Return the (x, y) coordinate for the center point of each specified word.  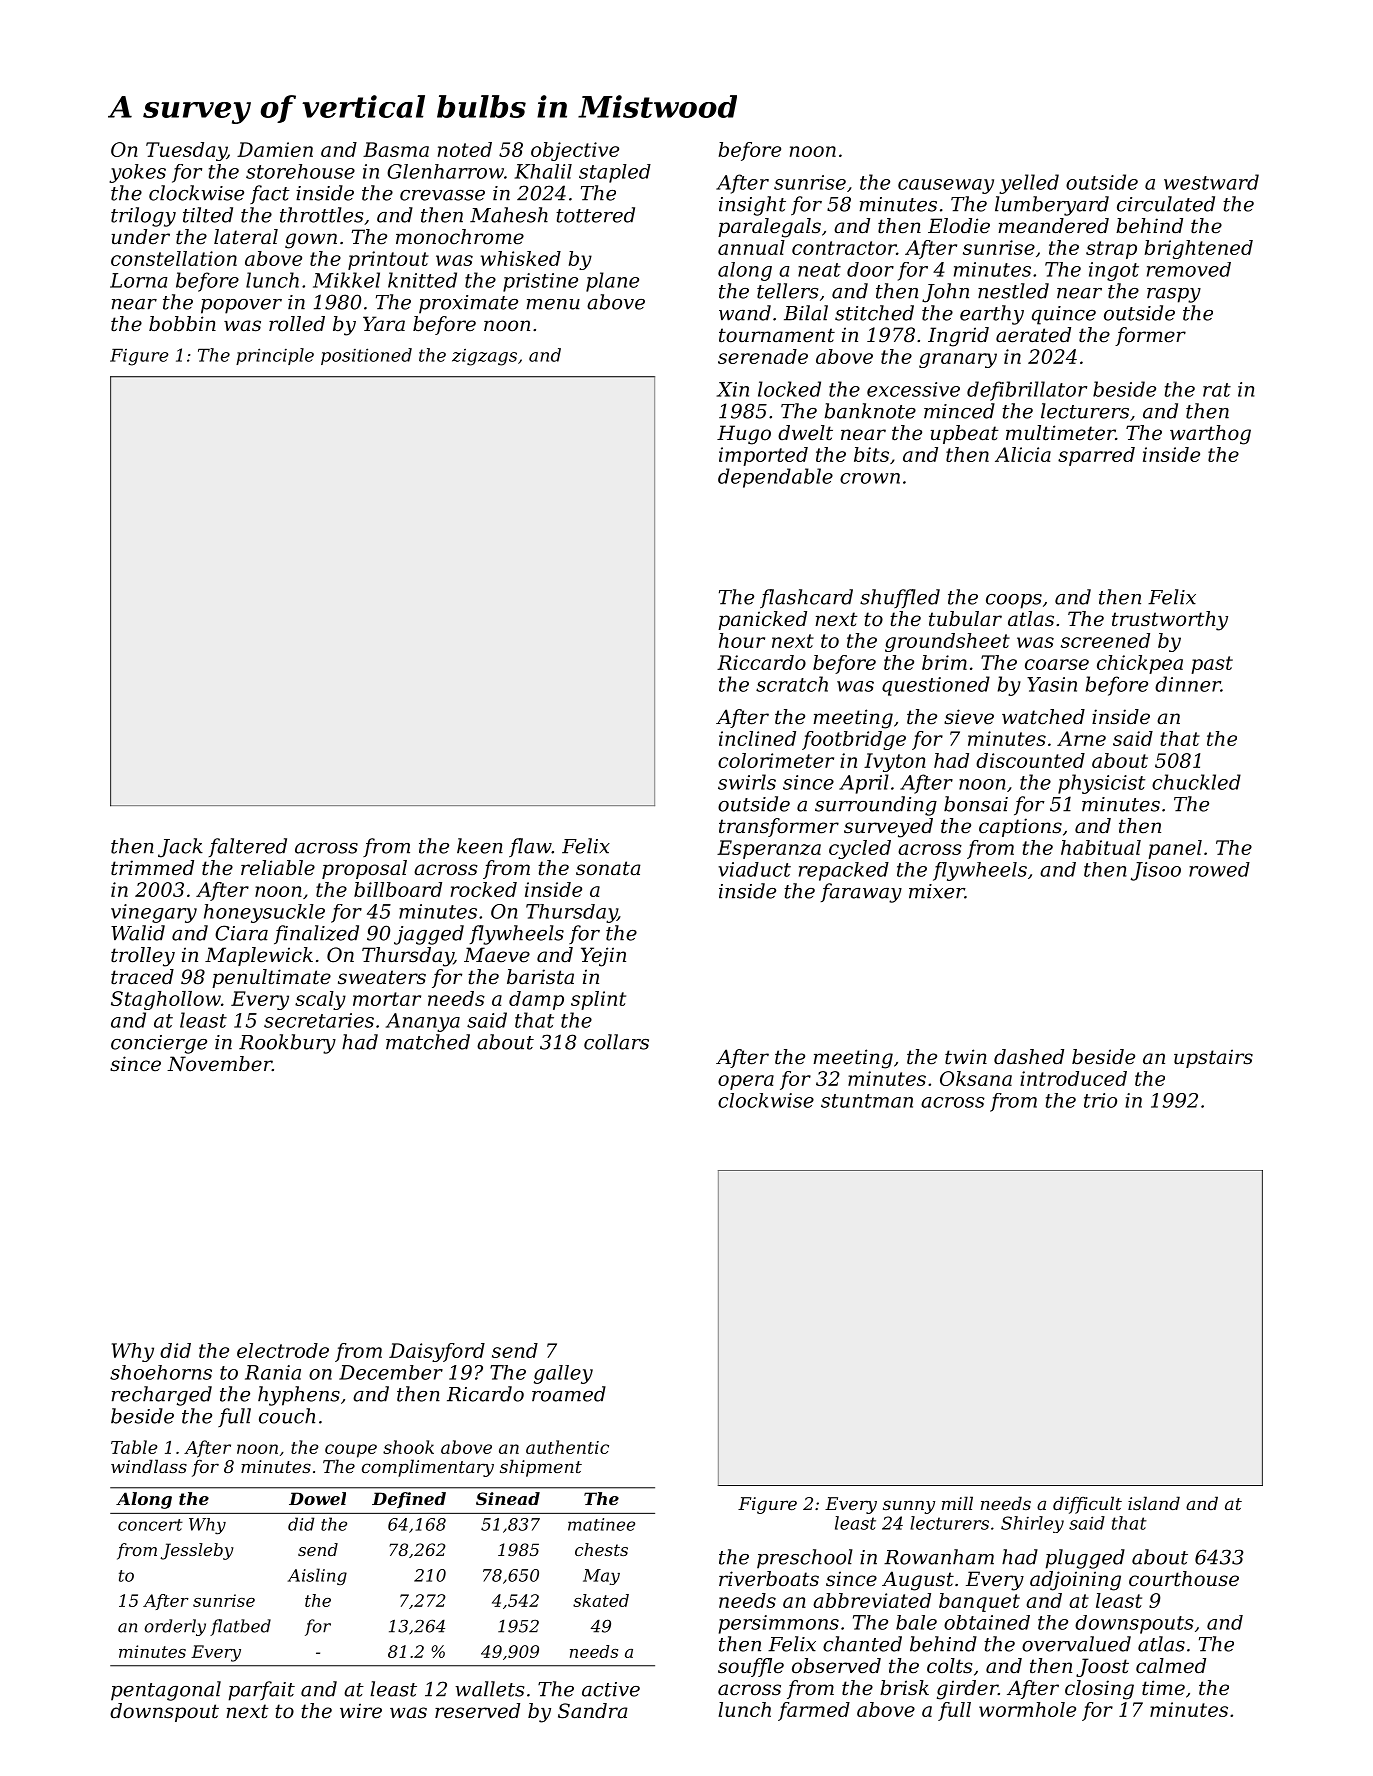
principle (275, 356)
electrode (283, 1350)
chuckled (1196, 782)
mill (957, 1503)
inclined (757, 738)
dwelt (805, 432)
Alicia (1023, 454)
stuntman (867, 1101)
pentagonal (166, 1691)
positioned (366, 356)
